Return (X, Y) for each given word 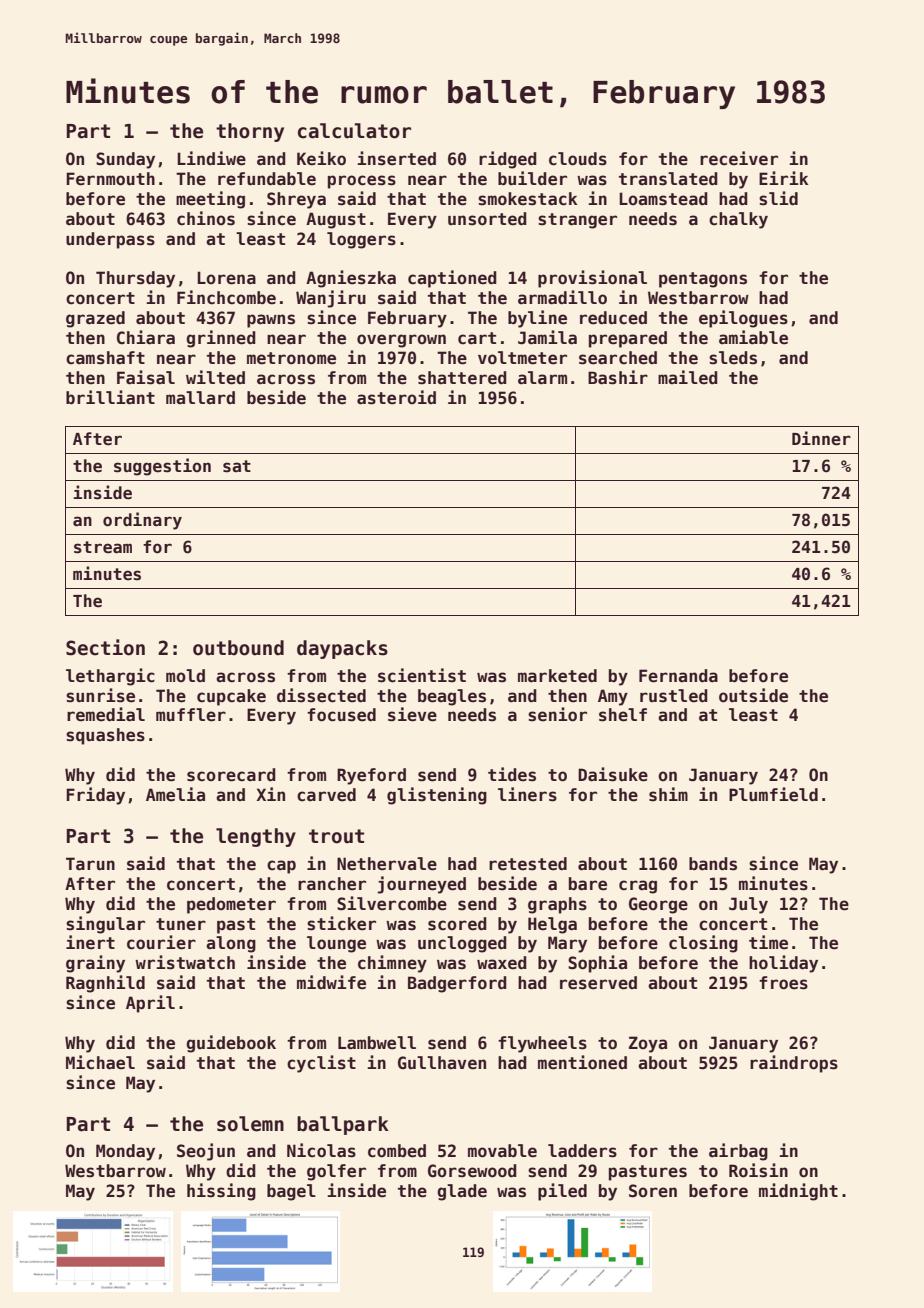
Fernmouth (110, 179)
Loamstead (663, 199)
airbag (738, 1152)
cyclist (321, 1064)
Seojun (206, 1152)
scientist (422, 675)
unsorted (487, 219)
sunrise (100, 695)
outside (753, 695)
